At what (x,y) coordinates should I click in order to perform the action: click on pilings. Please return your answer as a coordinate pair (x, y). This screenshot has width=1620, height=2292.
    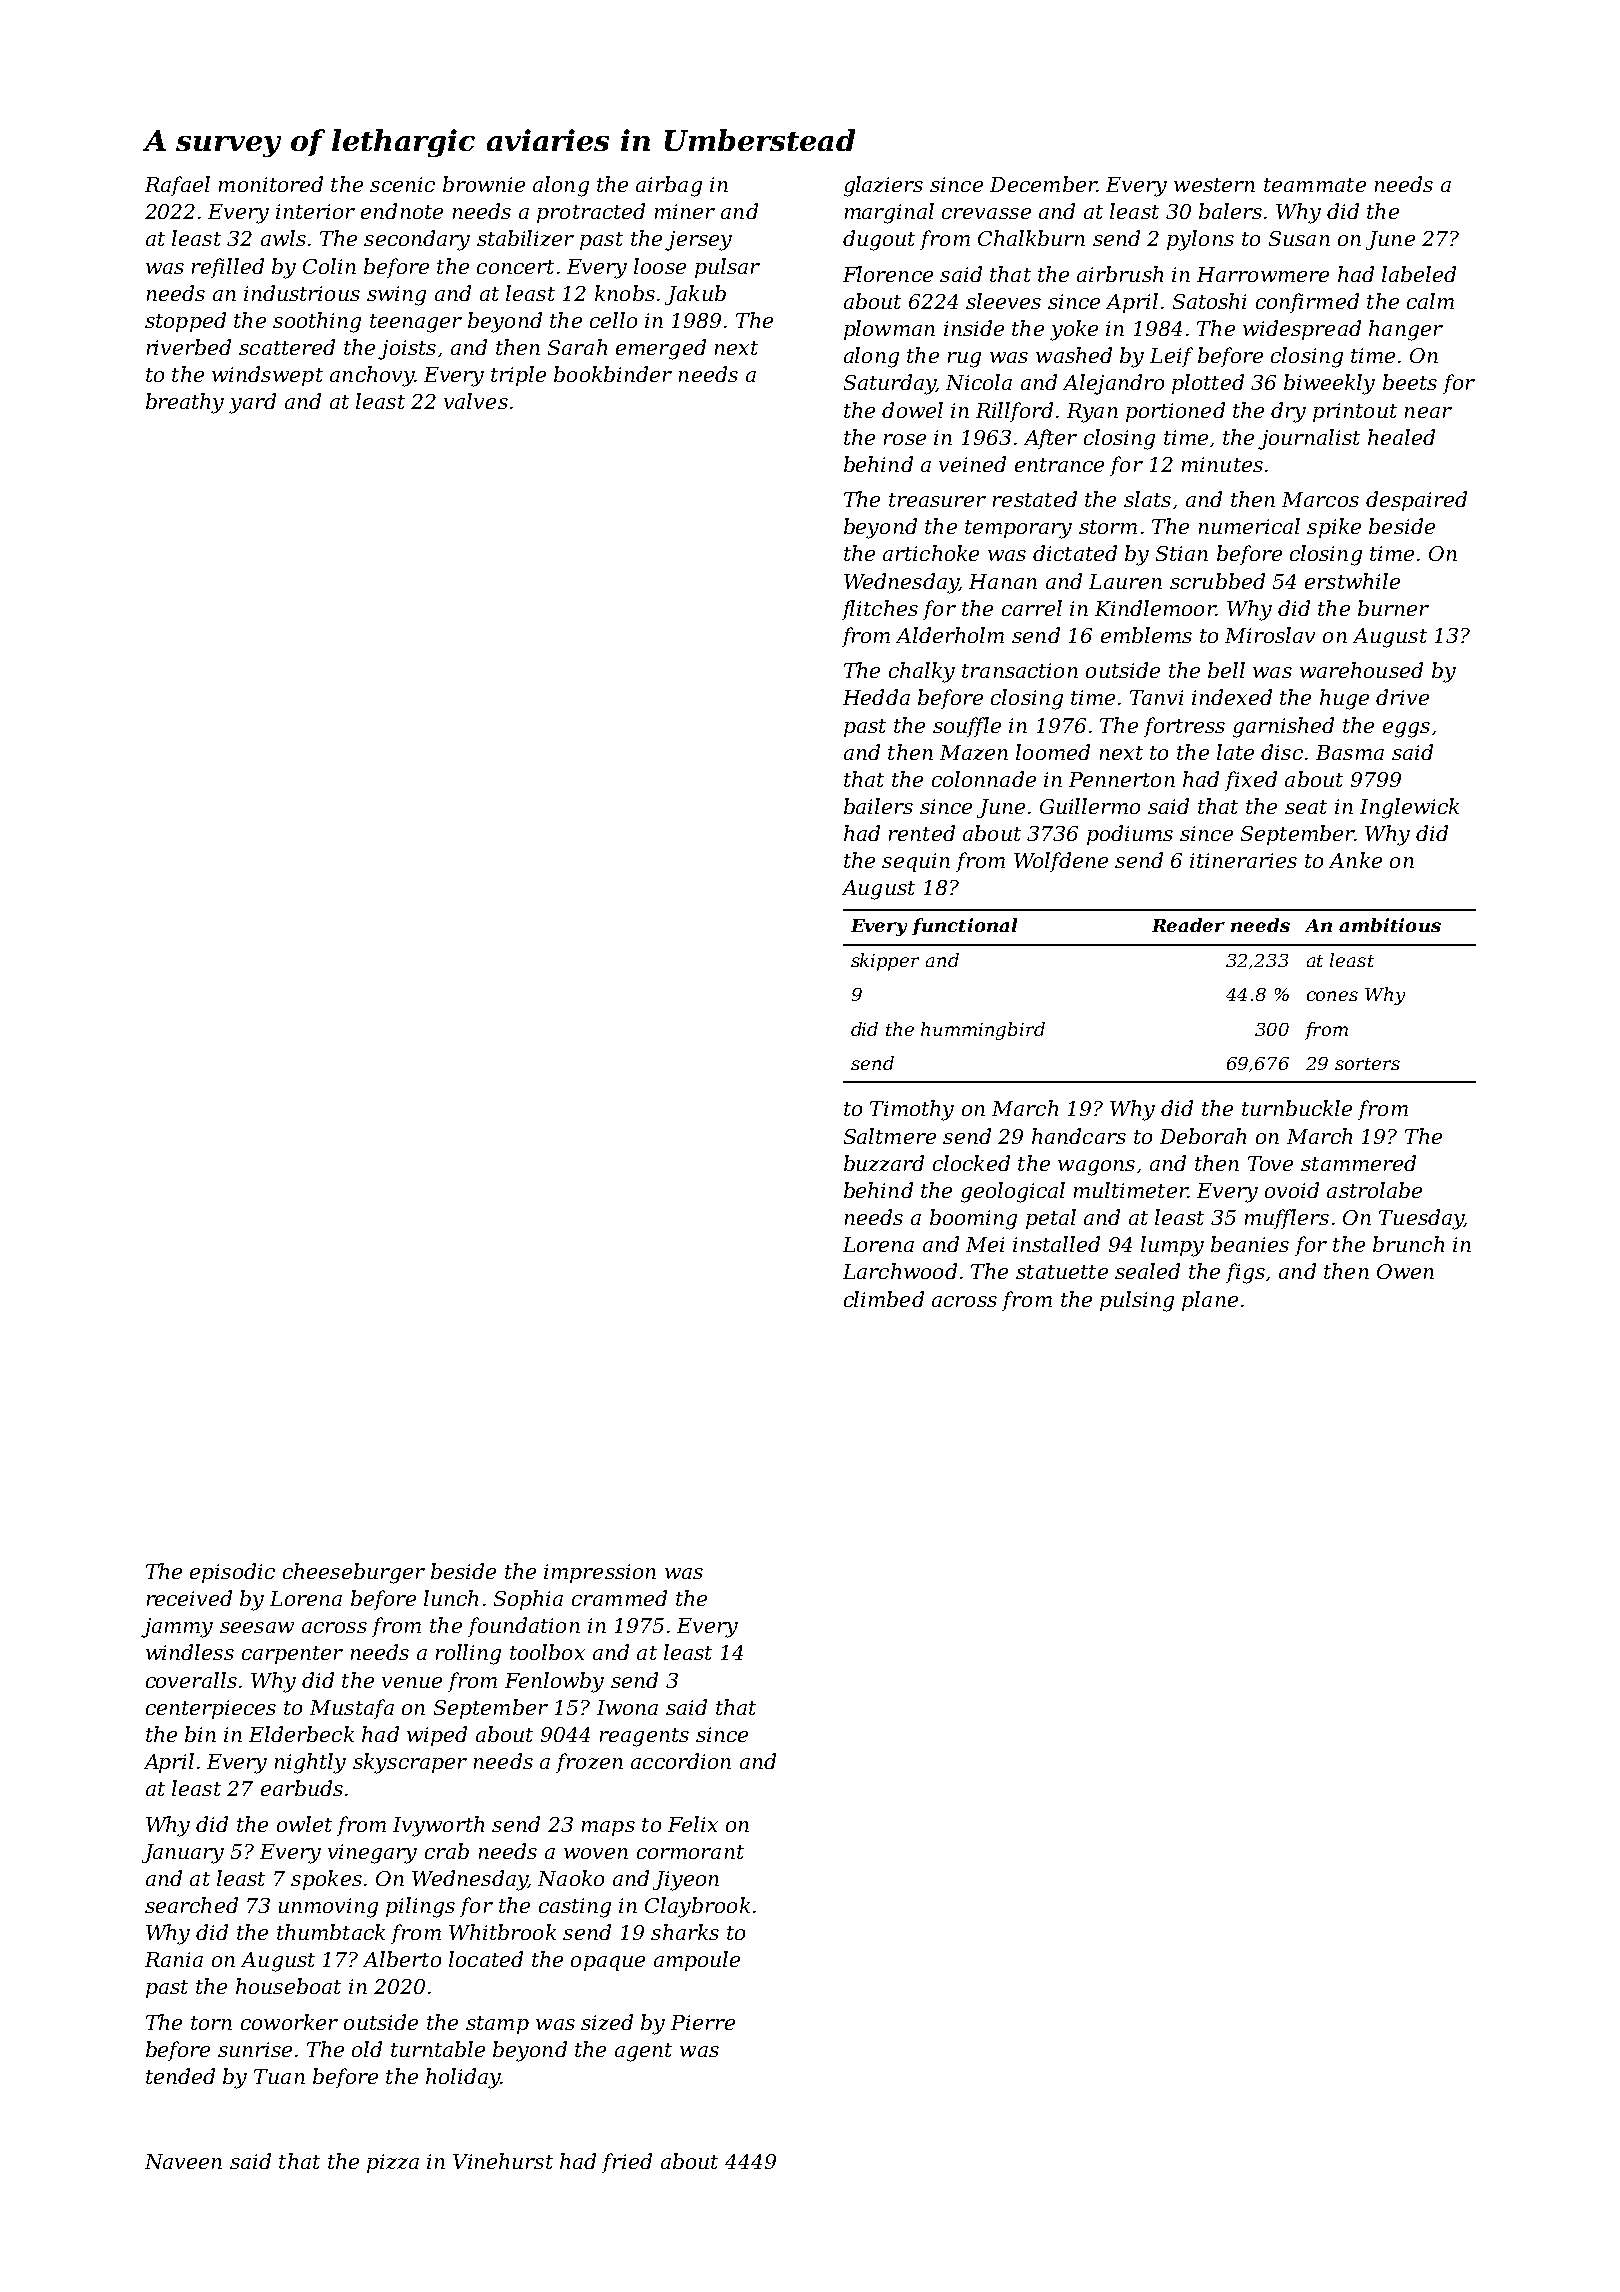
    Looking at the image, I should click on (420, 1907).
